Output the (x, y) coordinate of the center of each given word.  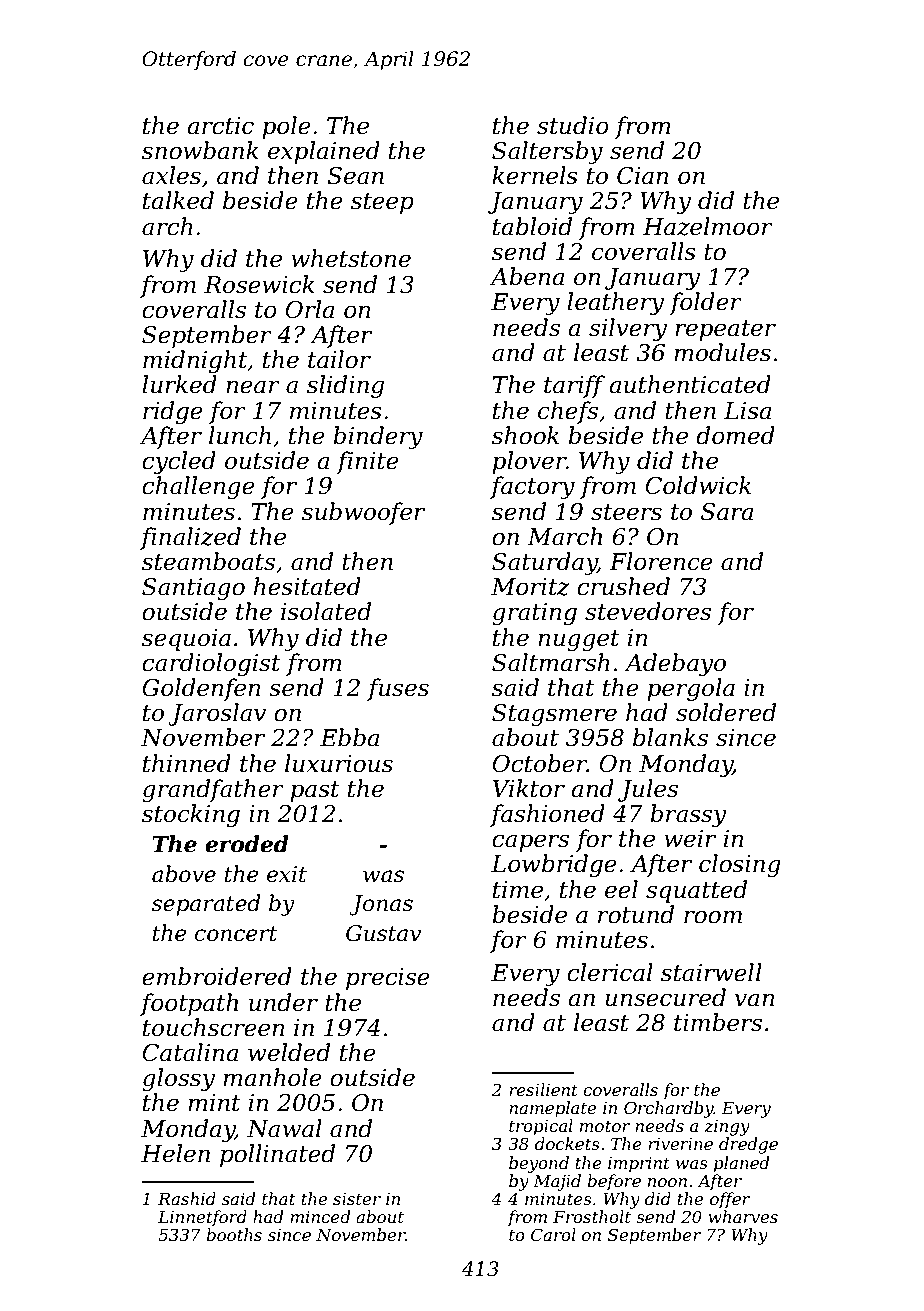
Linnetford (202, 1218)
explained (324, 152)
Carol (553, 1234)
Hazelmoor (708, 226)
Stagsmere (554, 715)
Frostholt (592, 1216)
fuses (398, 689)
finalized (190, 538)
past (315, 791)
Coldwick (698, 485)
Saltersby (547, 152)
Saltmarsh (551, 662)
